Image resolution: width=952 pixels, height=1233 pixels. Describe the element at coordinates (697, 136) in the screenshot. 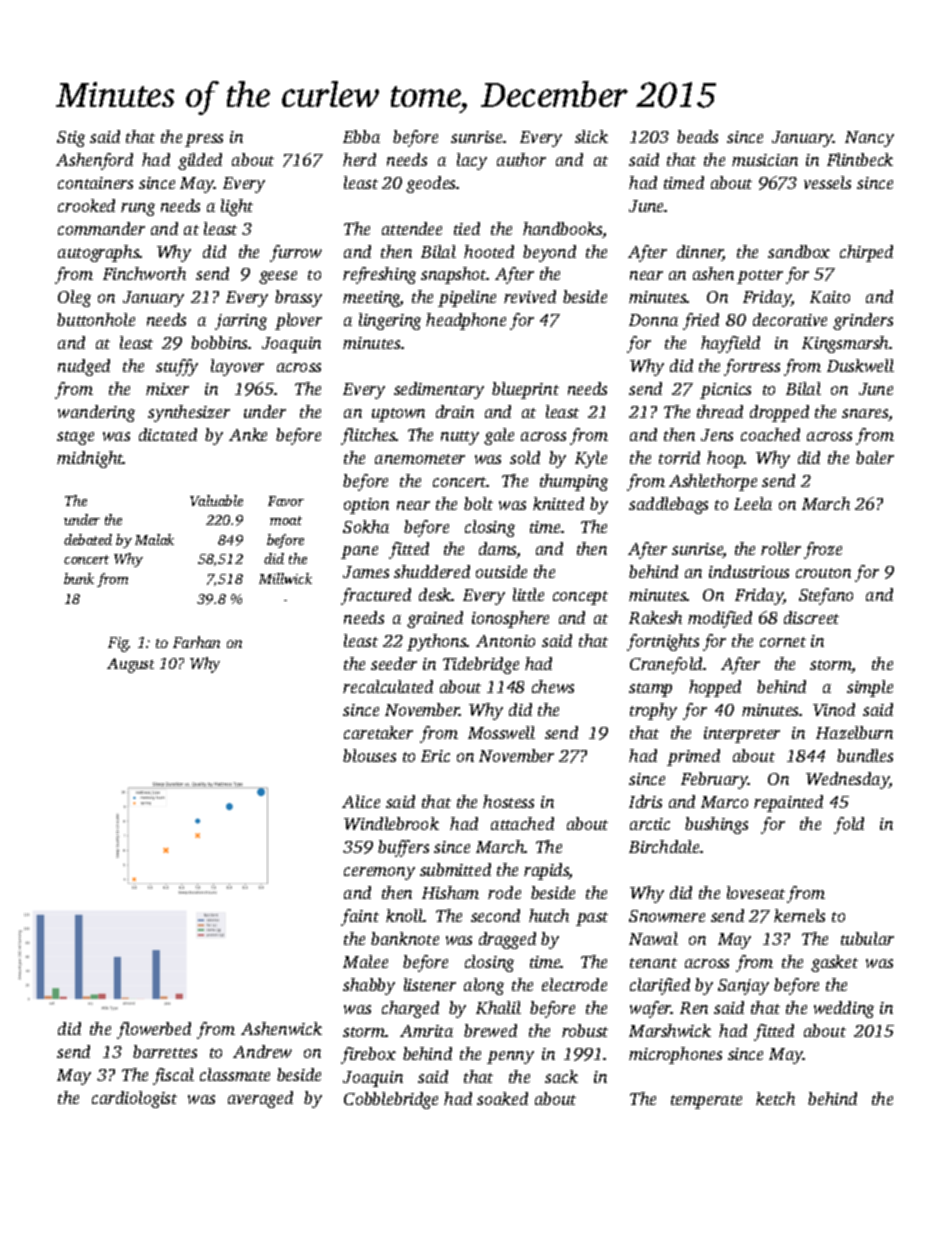

I see `beads` at that location.
